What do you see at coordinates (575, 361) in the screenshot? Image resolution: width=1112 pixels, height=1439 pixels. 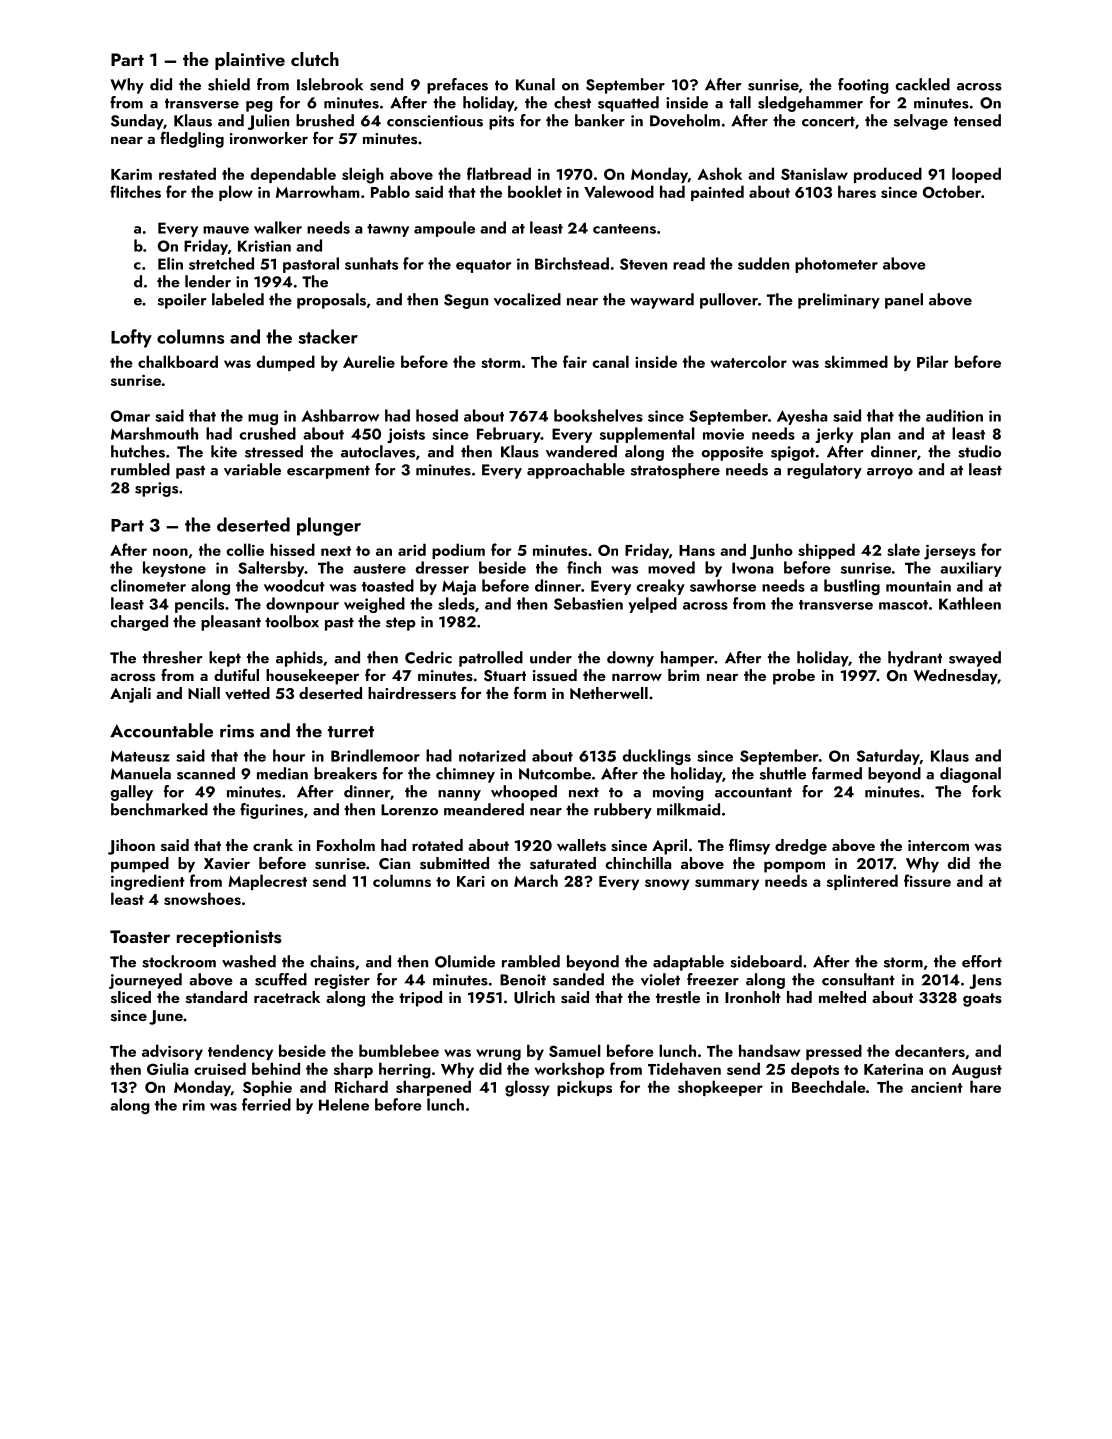 I see `fair` at bounding box center [575, 361].
